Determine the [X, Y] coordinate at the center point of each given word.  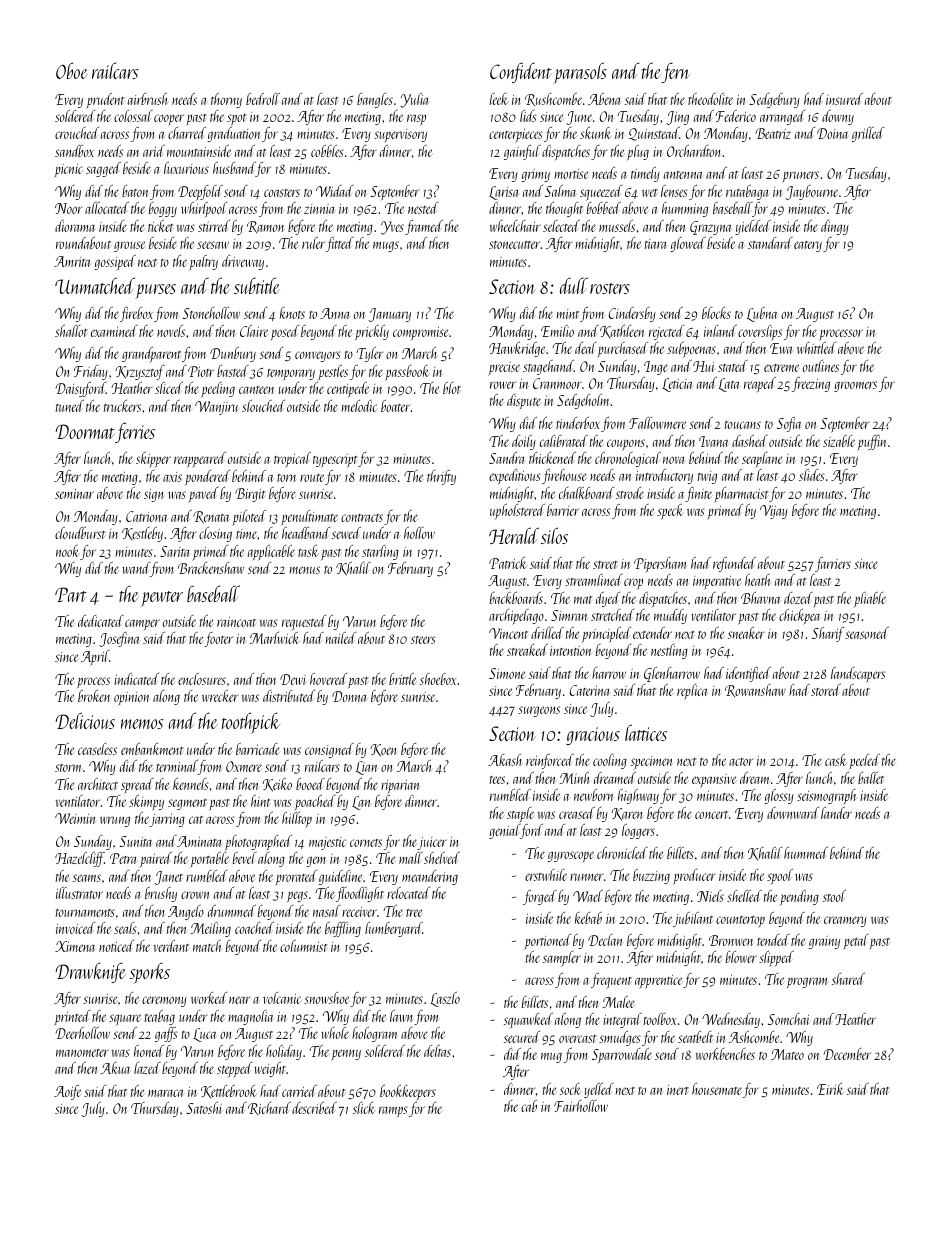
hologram [374, 1034]
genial [504, 831]
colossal [133, 116]
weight [270, 1069]
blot [452, 388]
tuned [69, 406]
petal [856, 942]
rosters [610, 288]
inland [720, 331]
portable [209, 860]
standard [770, 243]
